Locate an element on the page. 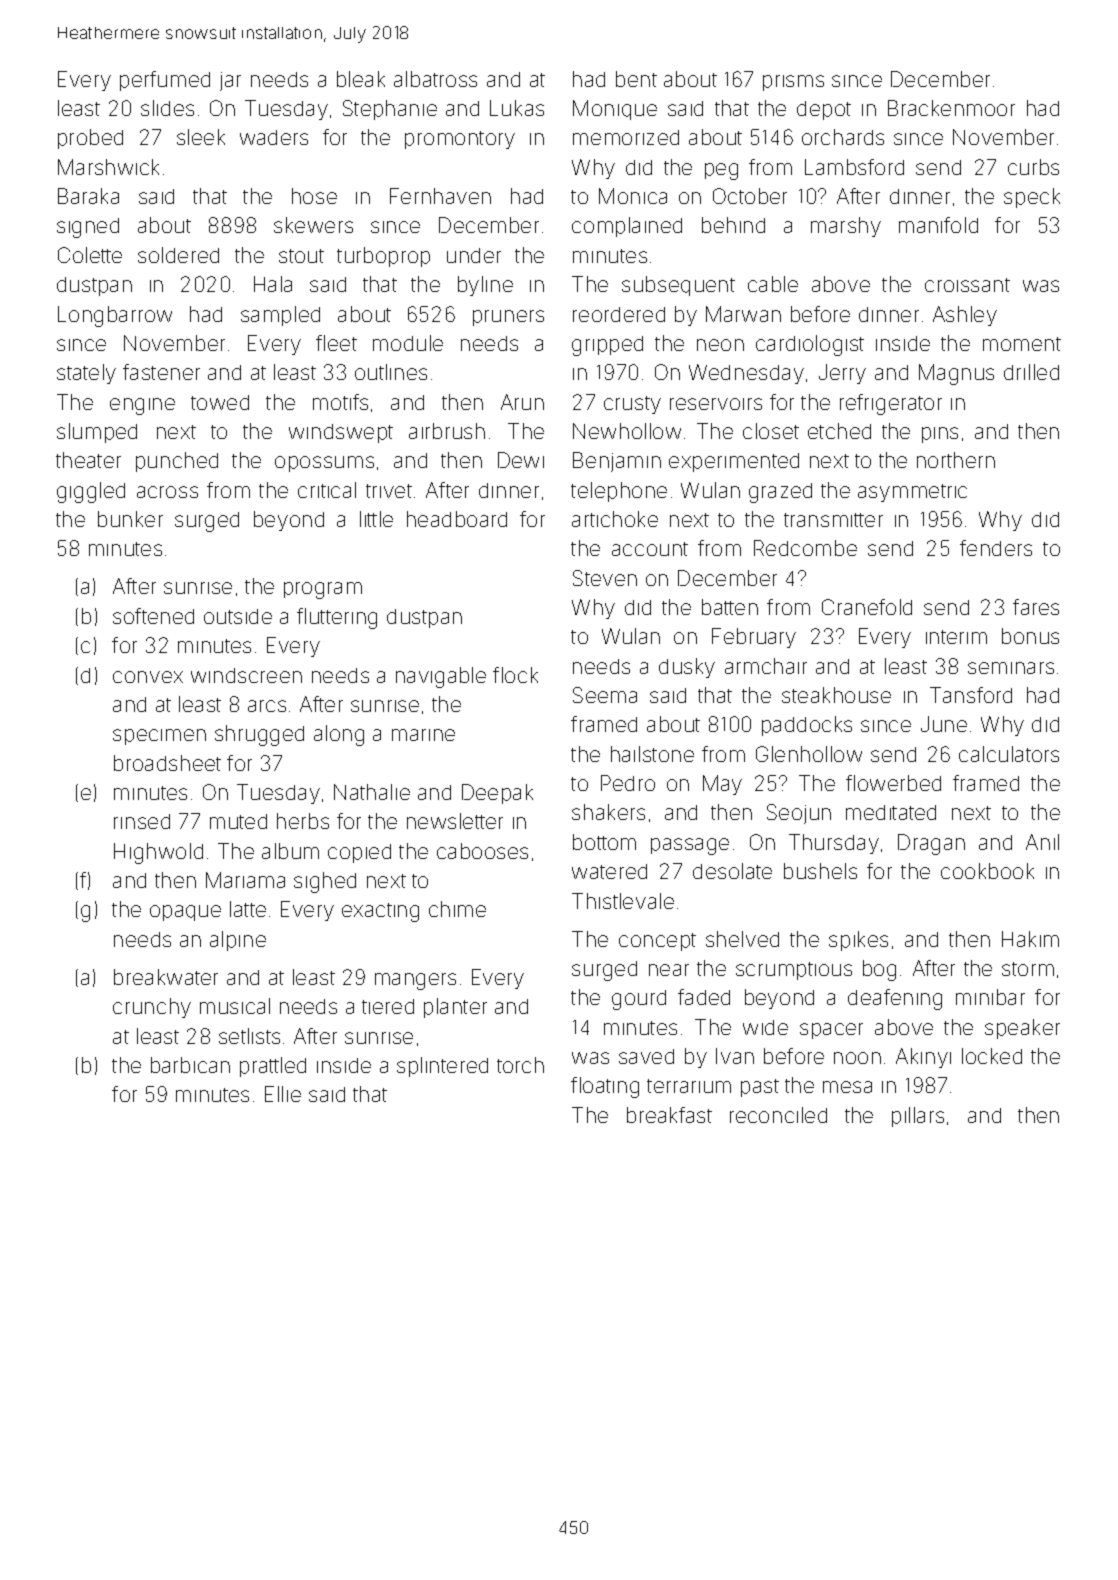 The height and width of the page is (1580, 1118). fenders is located at coordinates (996, 548).
